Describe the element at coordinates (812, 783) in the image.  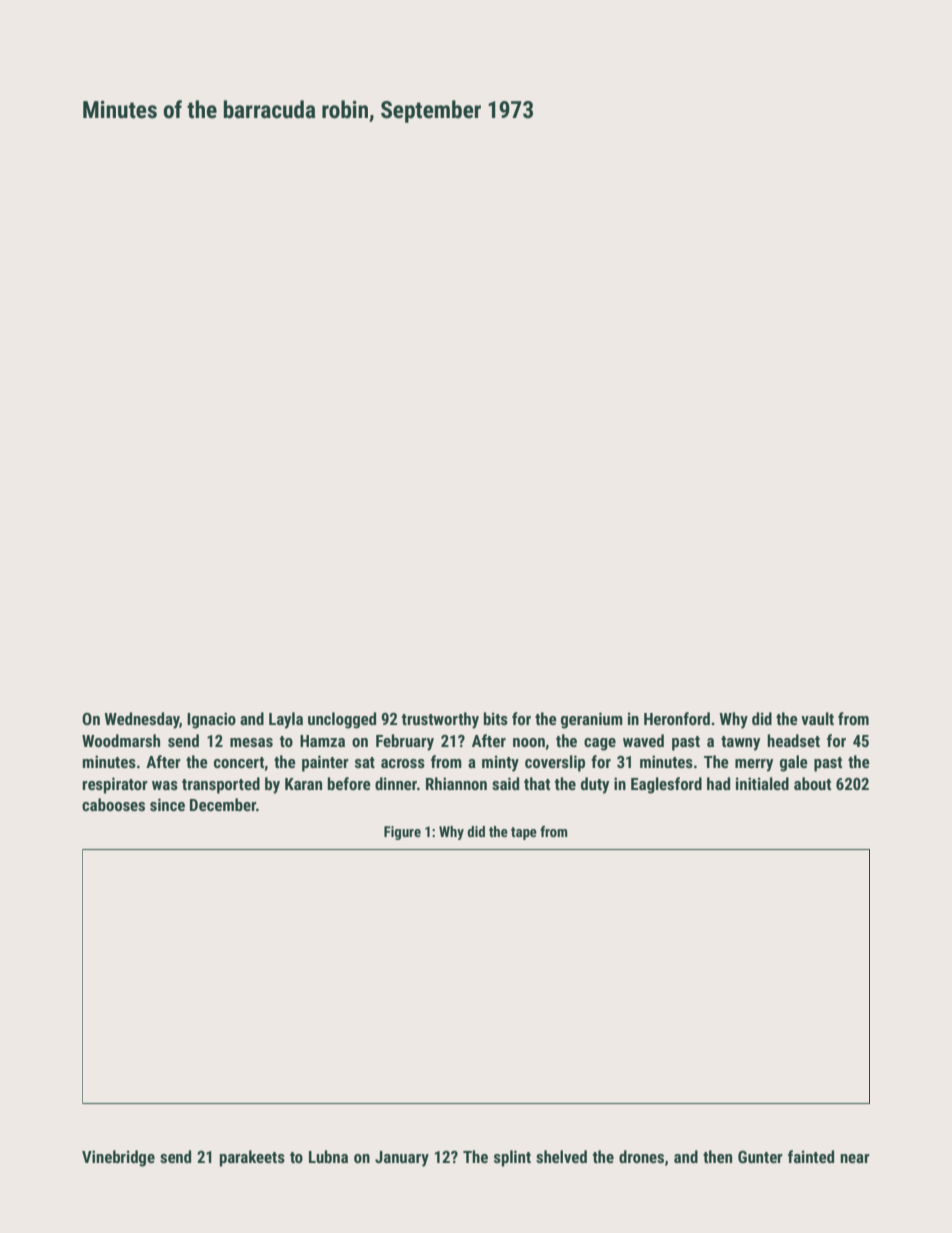
I see `about` at that location.
